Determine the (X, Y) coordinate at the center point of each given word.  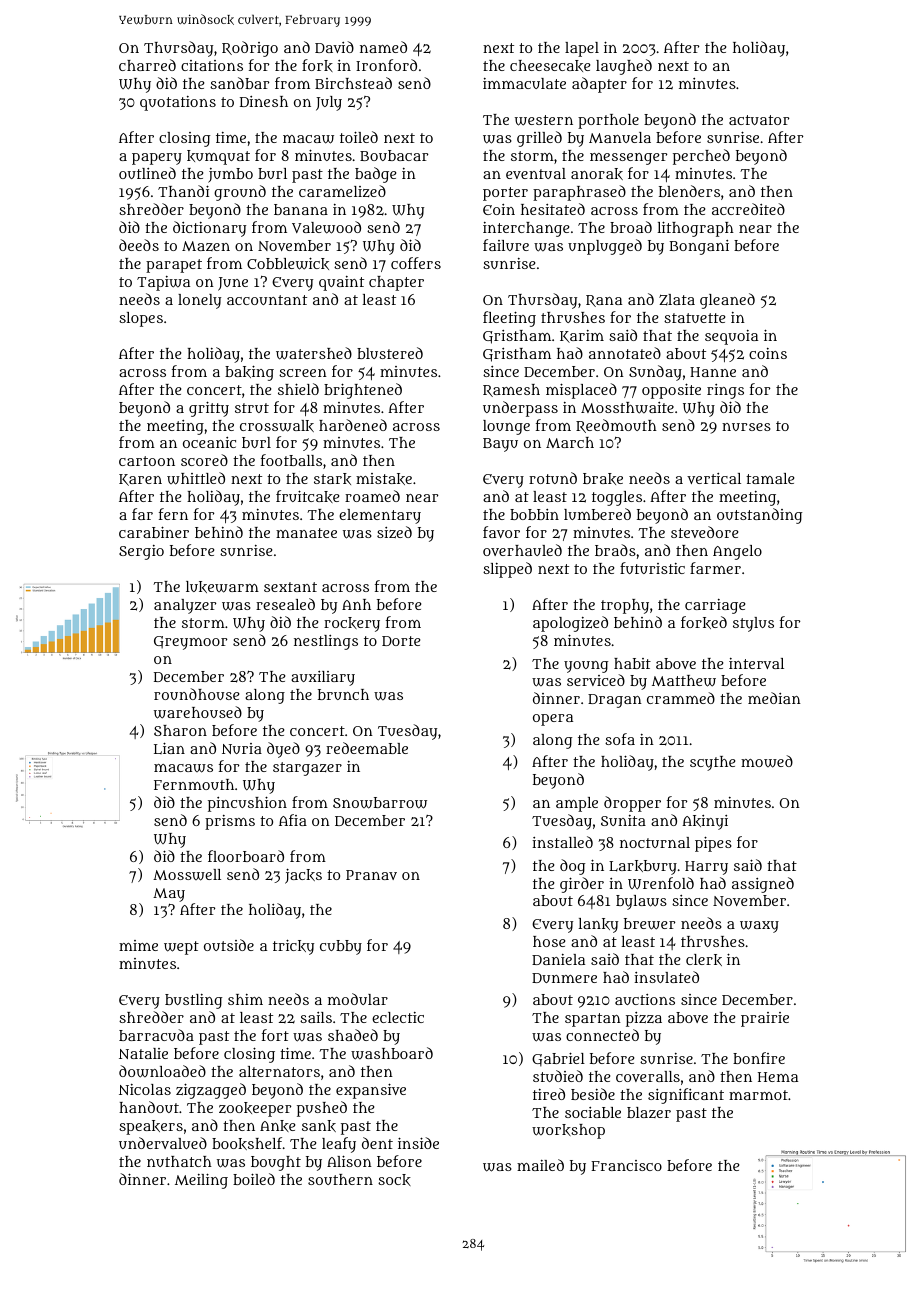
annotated (625, 353)
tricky (293, 947)
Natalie (143, 1053)
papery (157, 159)
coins (768, 353)
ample (577, 804)
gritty (209, 409)
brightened (363, 391)
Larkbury (643, 867)
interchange (526, 229)
